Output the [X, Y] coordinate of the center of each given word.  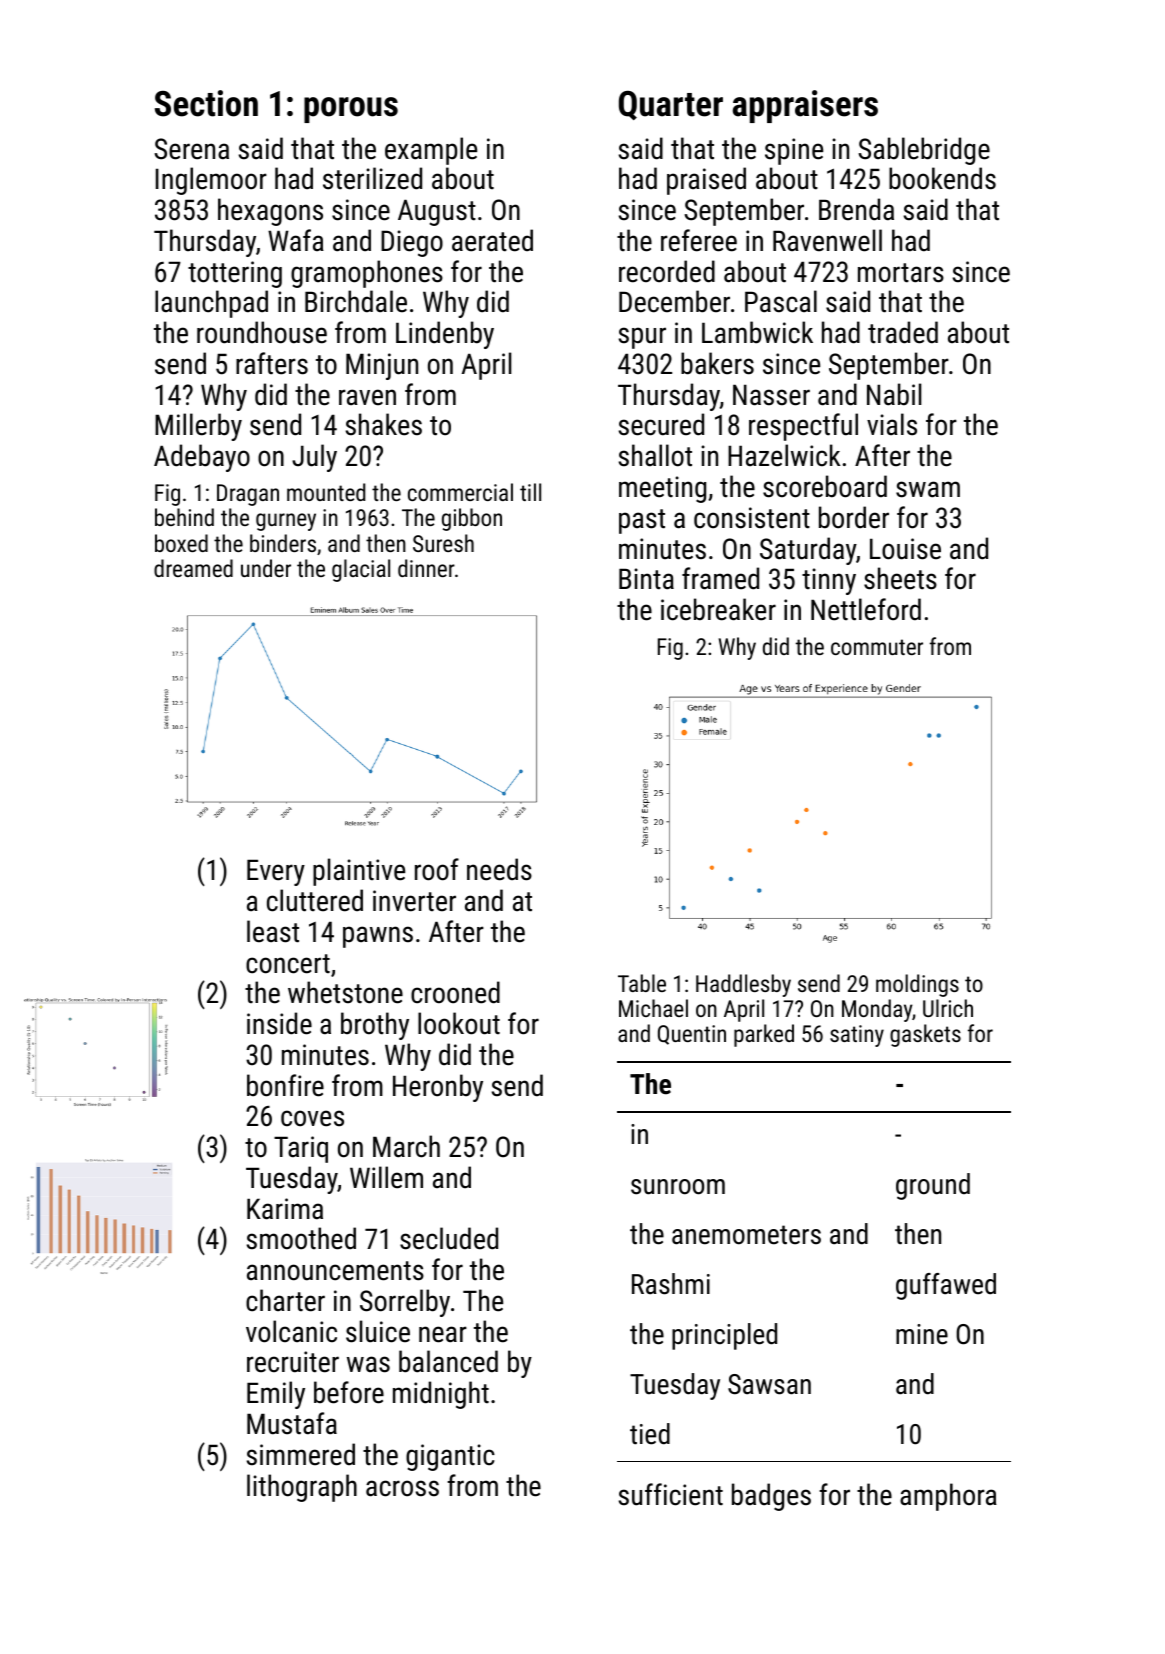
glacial [361, 570]
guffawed [946, 1286]
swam [928, 489]
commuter [877, 647]
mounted [326, 492]
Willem [386, 1177]
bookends [942, 178]
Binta [646, 579]
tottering [235, 274]
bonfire [285, 1085]
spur [642, 338]
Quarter [671, 105]
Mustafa [292, 1423]
